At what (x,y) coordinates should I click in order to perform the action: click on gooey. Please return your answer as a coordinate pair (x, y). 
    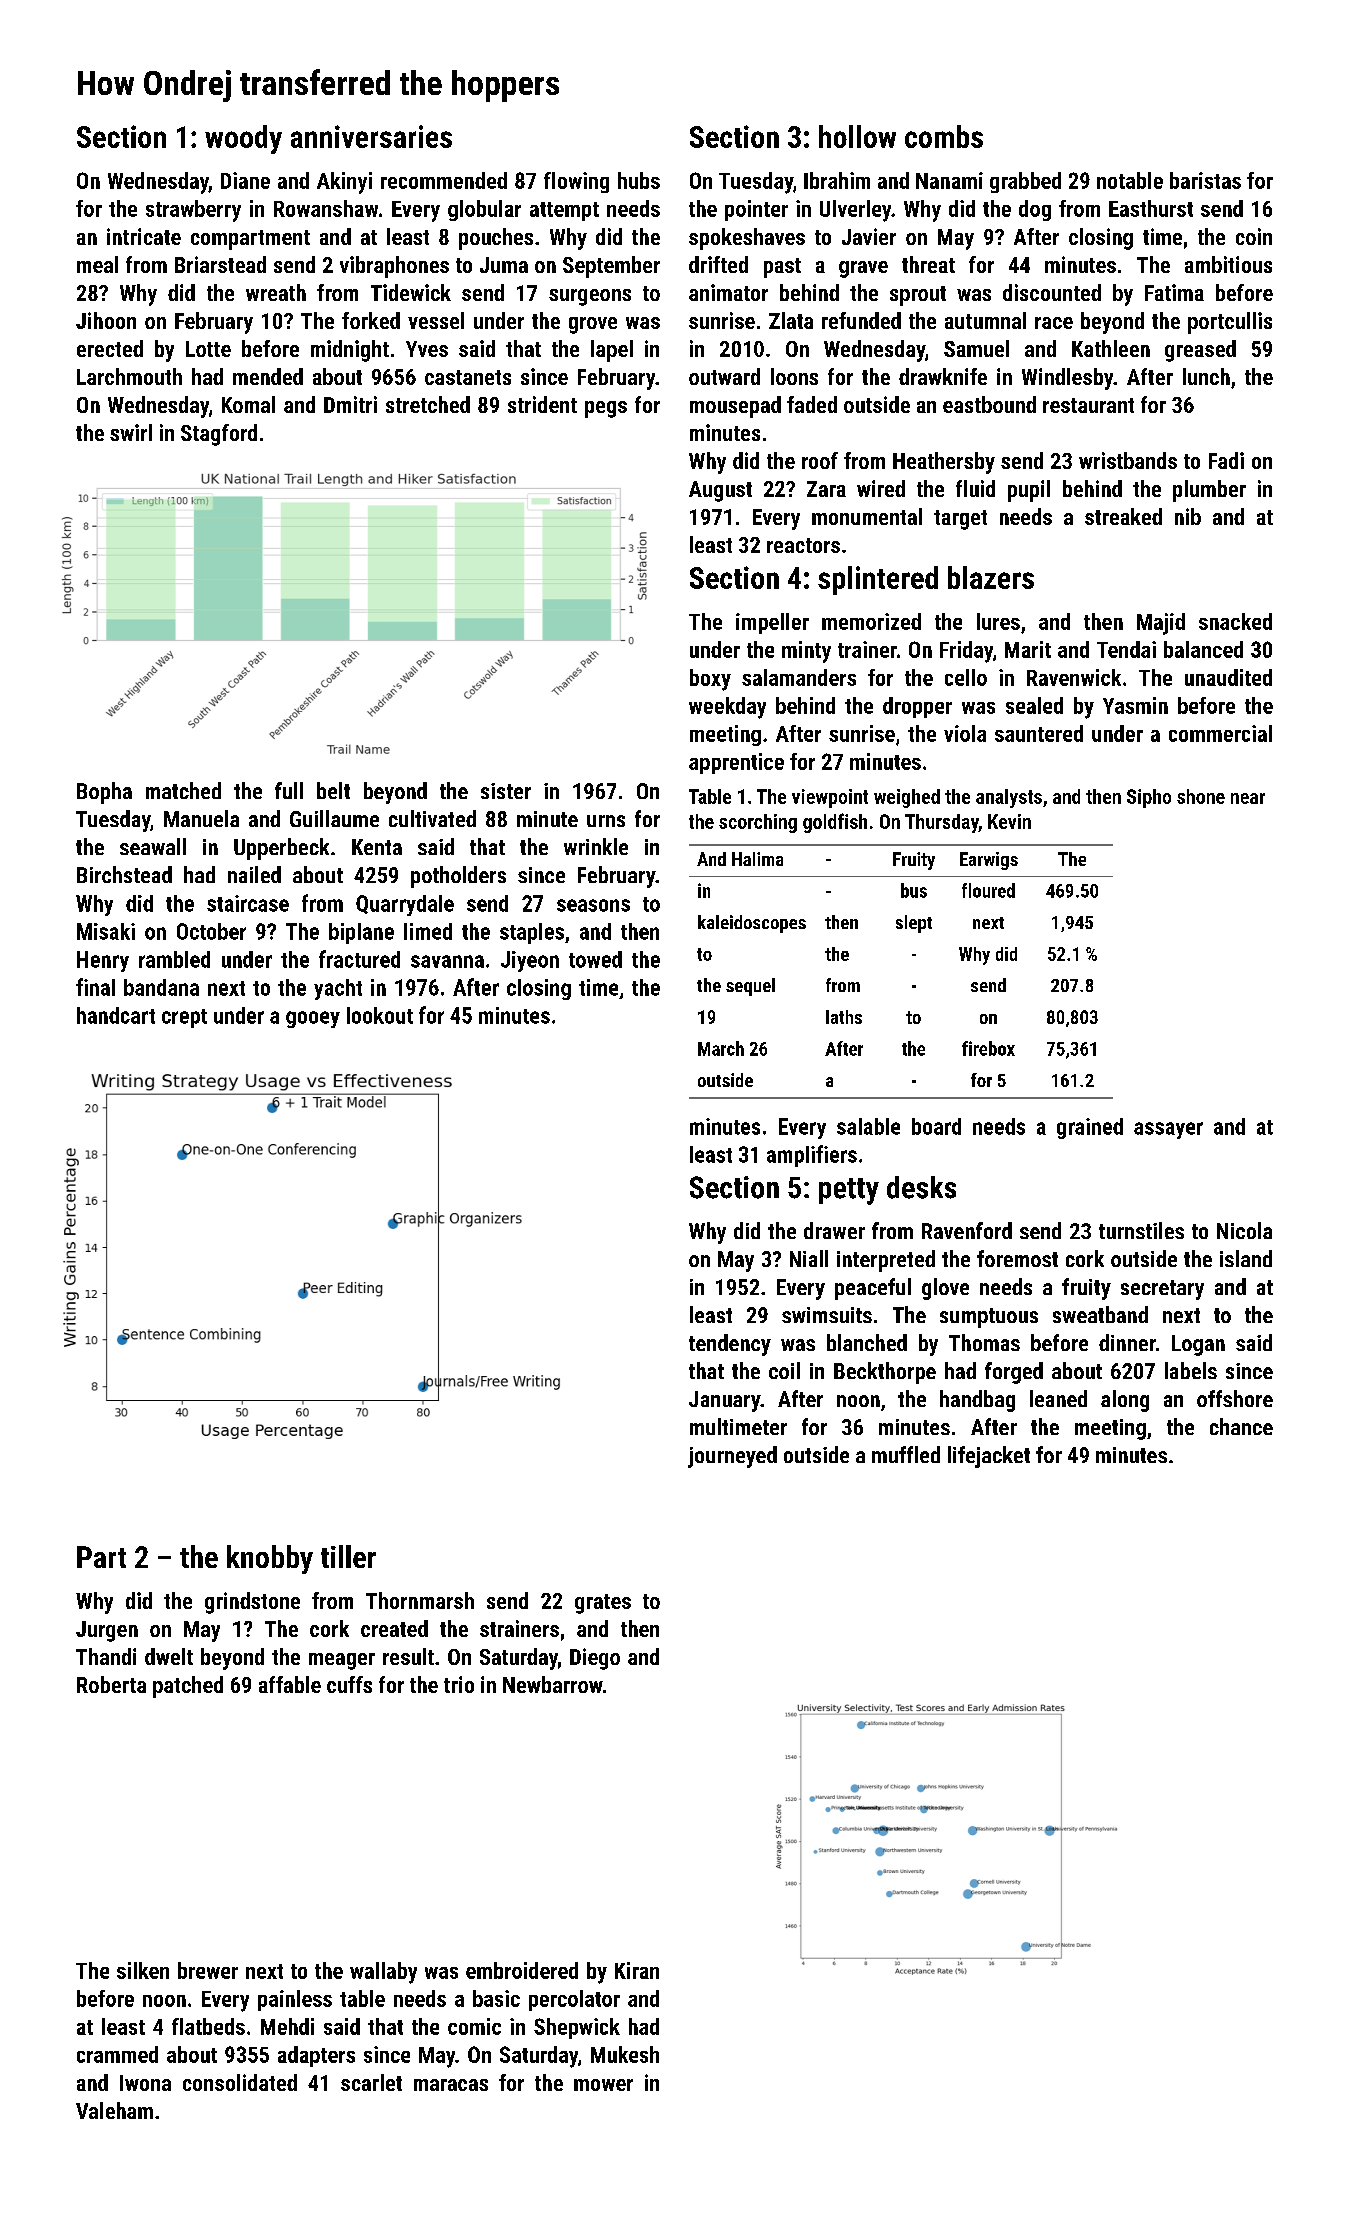
    Looking at the image, I should click on (313, 1019).
